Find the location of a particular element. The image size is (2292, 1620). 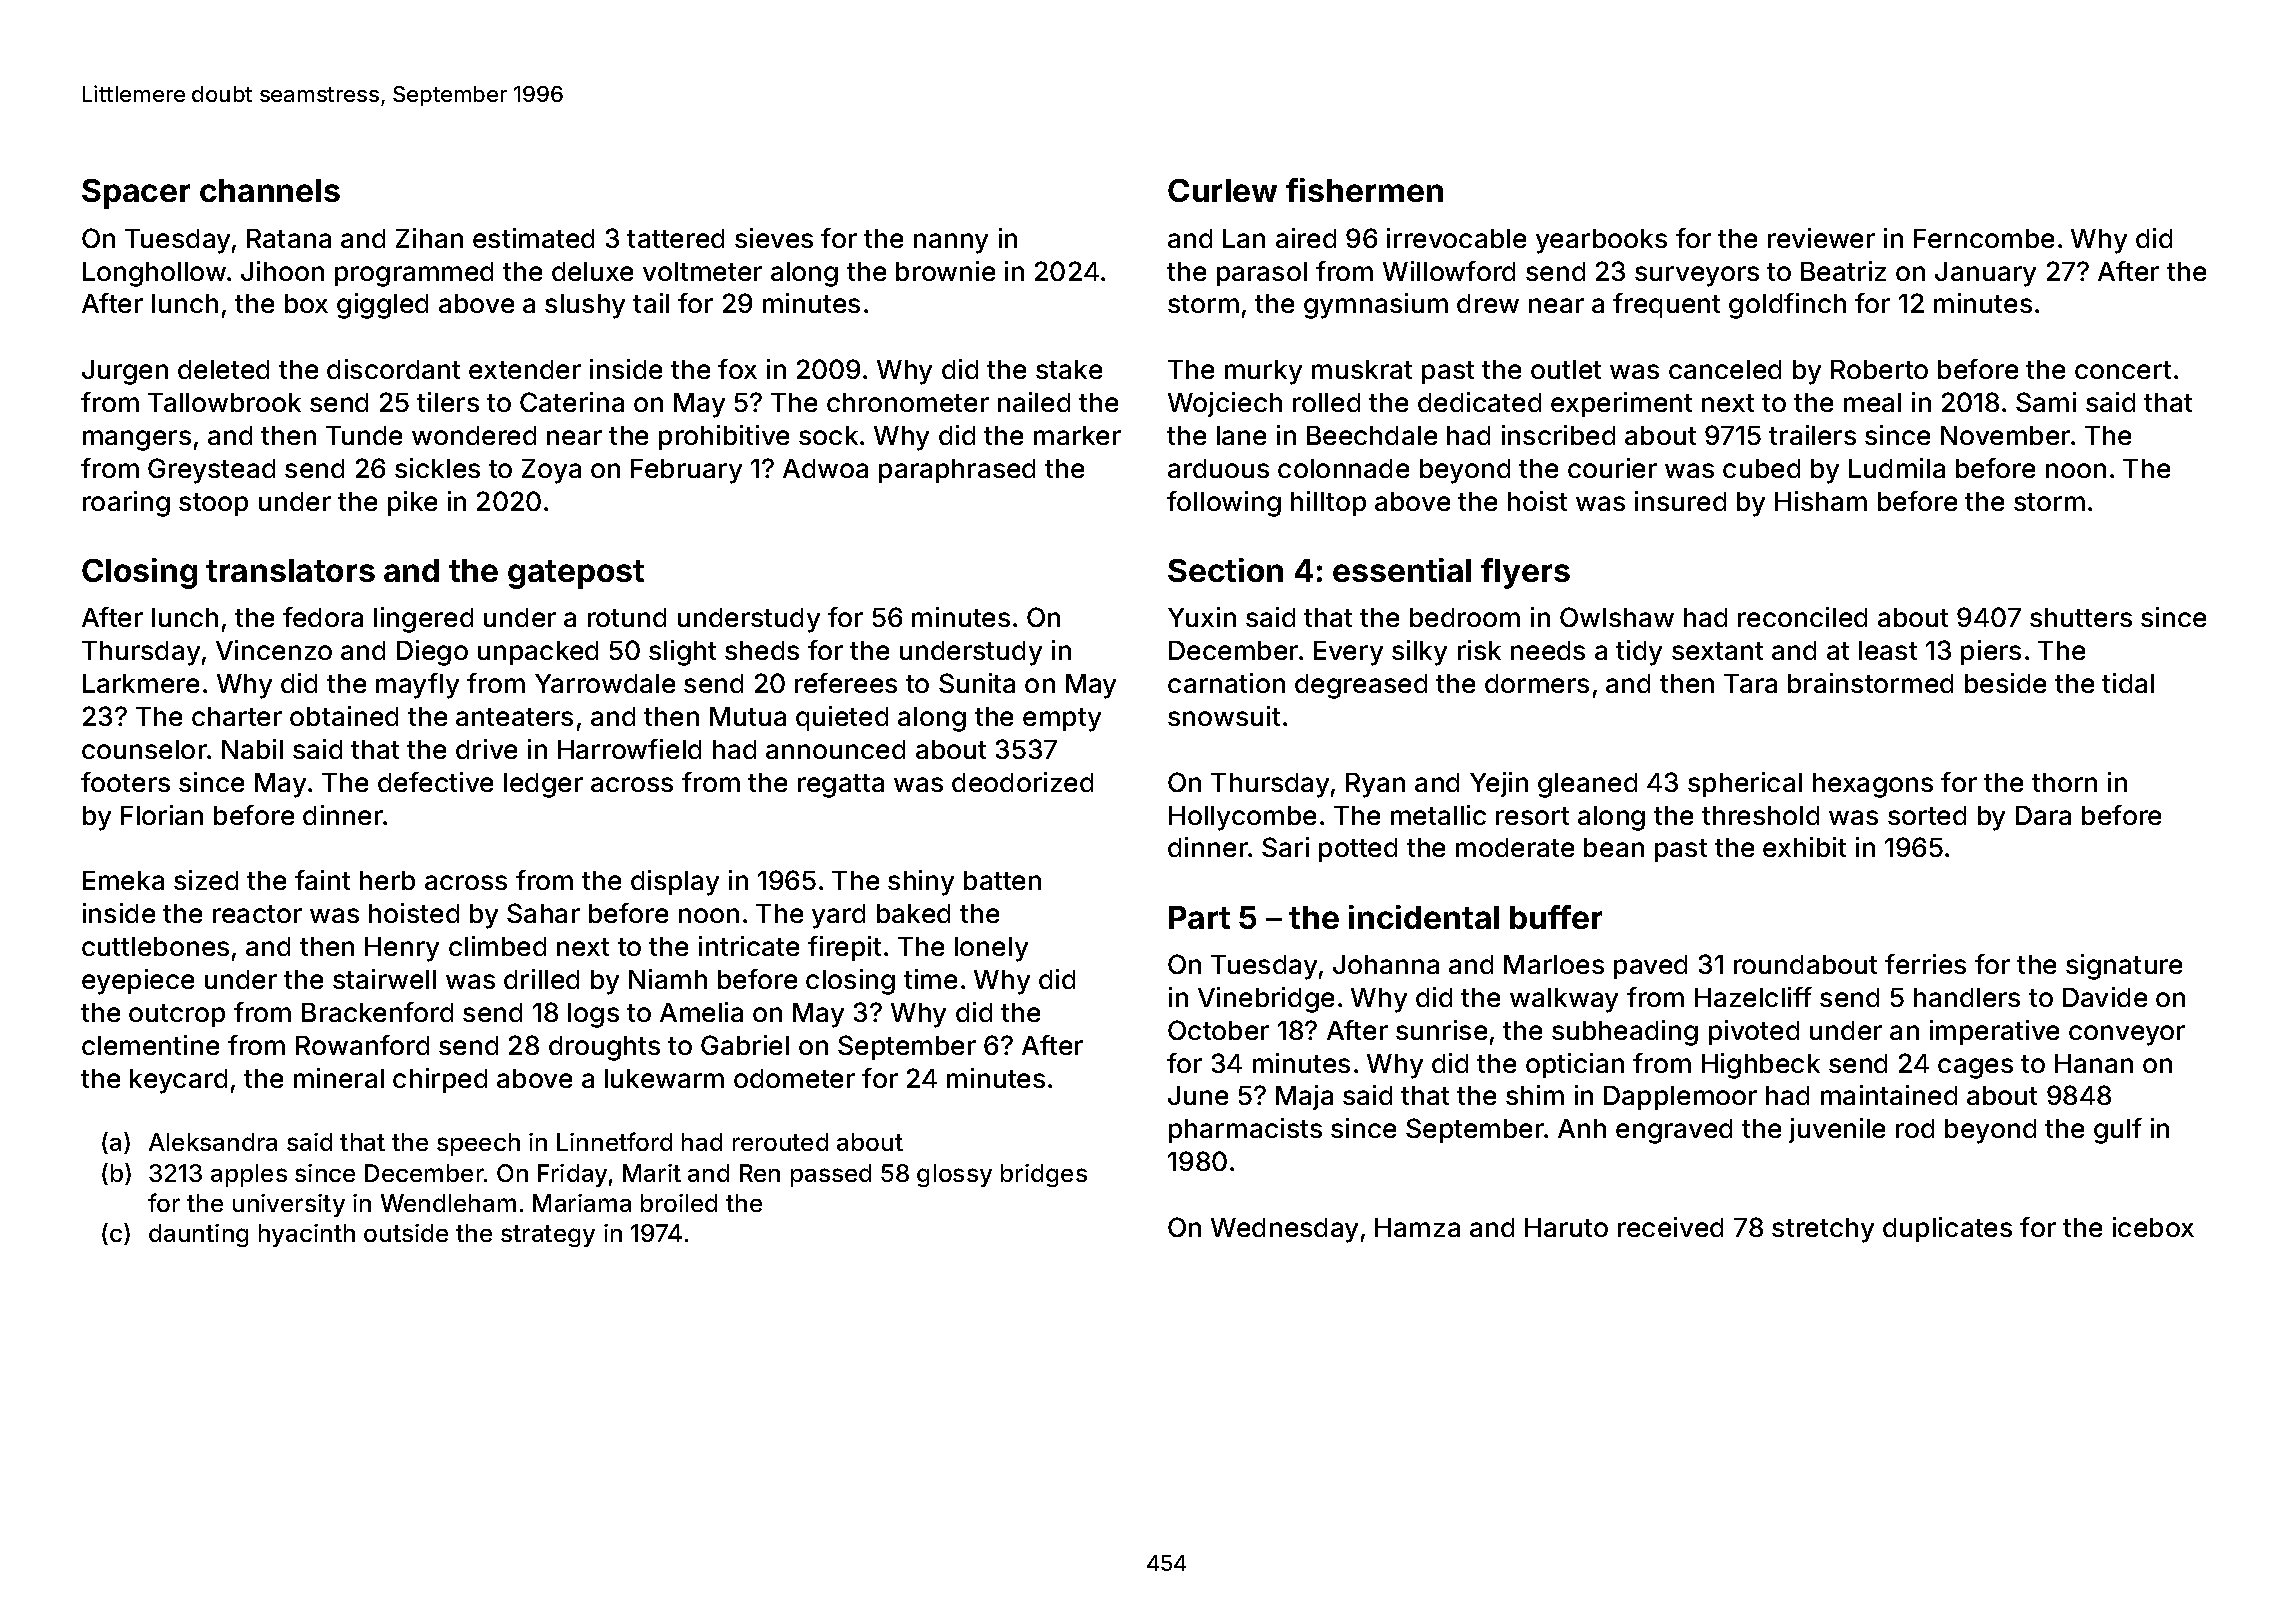

bridges is located at coordinates (1044, 1175).
